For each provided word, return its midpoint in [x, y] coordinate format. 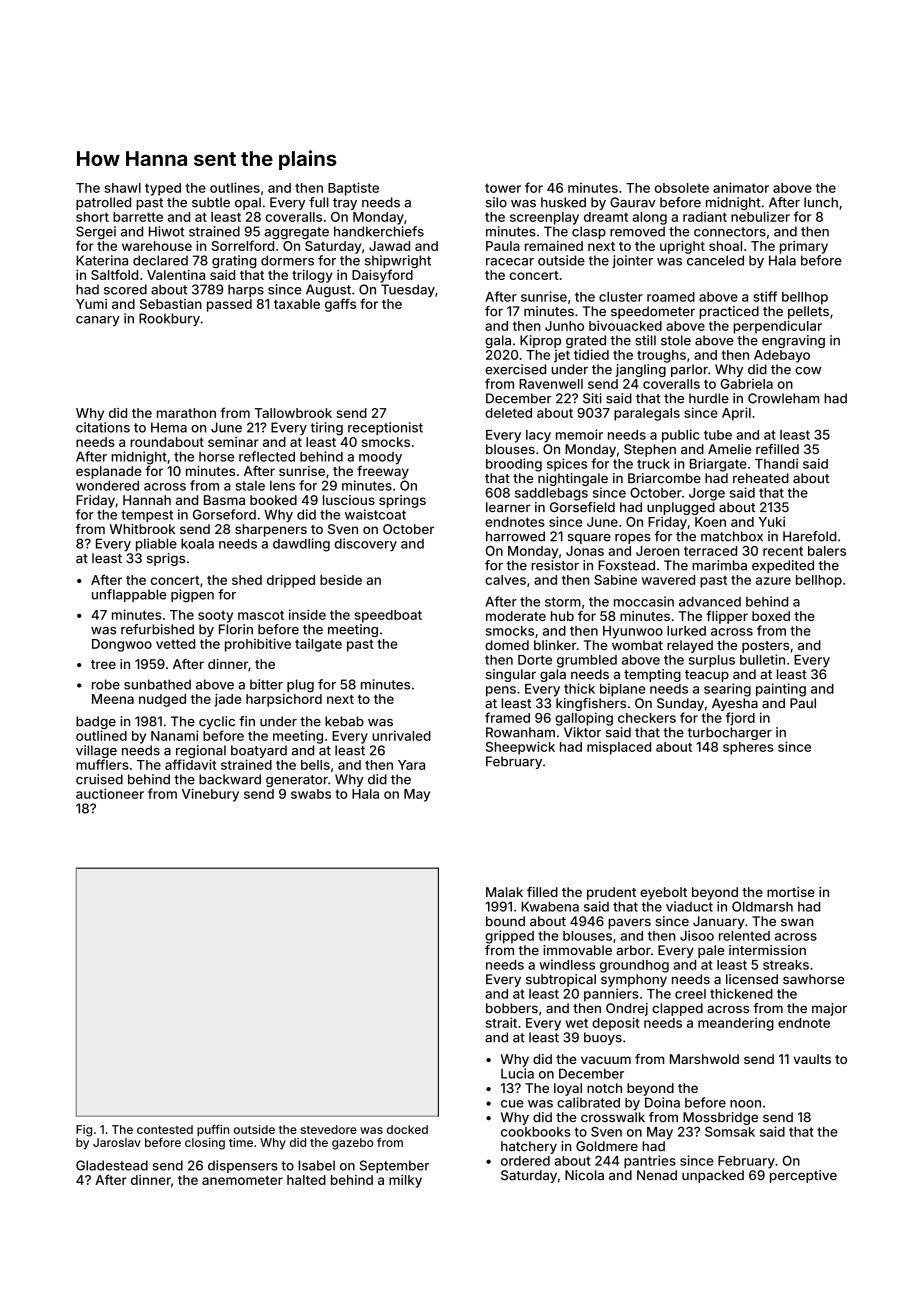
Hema [169, 427]
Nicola [584, 1175]
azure [773, 581]
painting [781, 690]
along [649, 218]
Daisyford [382, 276]
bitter [266, 684]
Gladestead [112, 1165]
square [589, 539]
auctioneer [110, 793]
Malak [504, 892]
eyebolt [663, 893]
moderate [516, 616]
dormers [287, 260]
